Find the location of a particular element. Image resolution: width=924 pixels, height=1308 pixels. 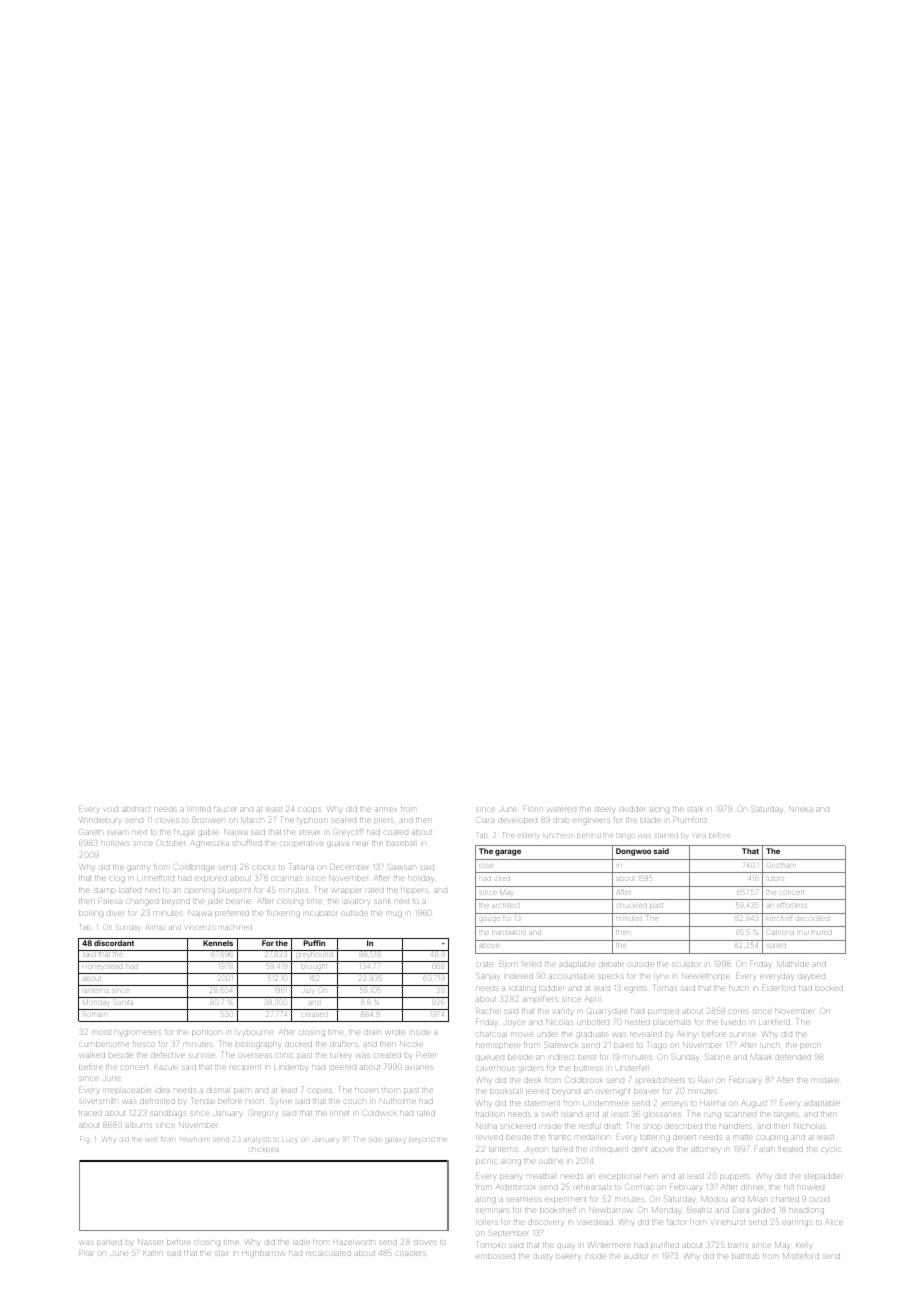

sank is located at coordinates (382, 901).
